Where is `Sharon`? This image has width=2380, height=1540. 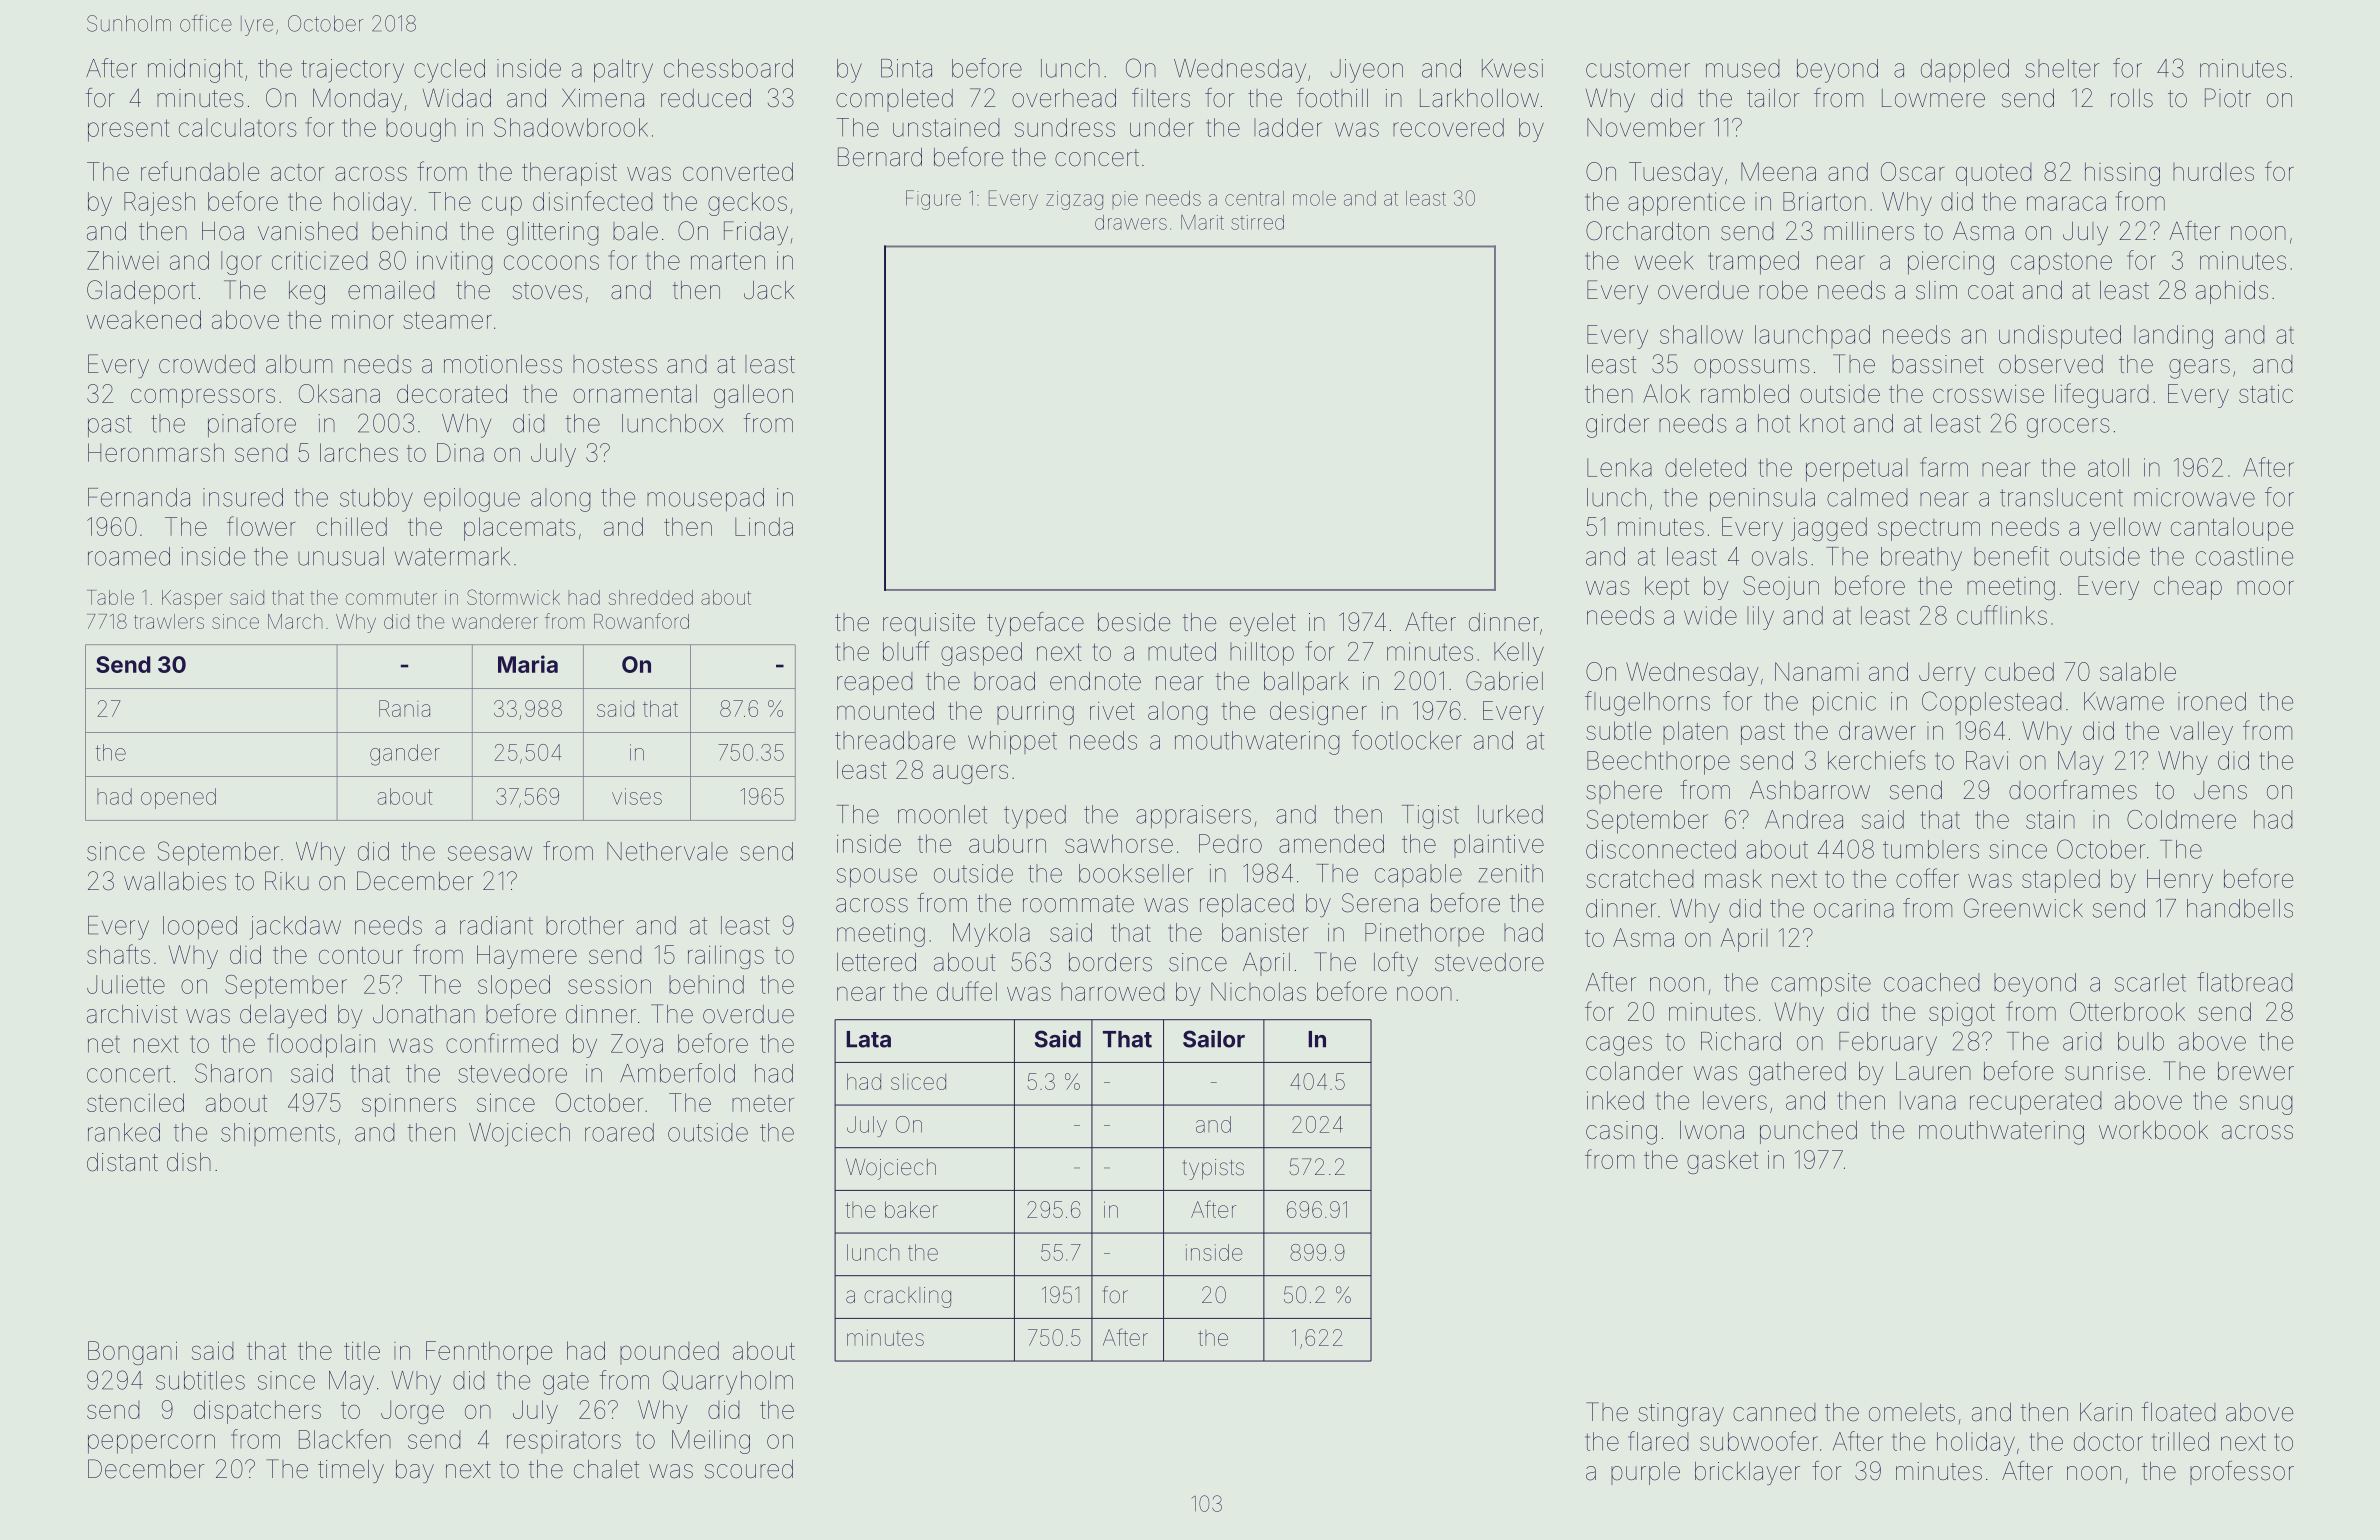 Sharon is located at coordinates (233, 1073).
